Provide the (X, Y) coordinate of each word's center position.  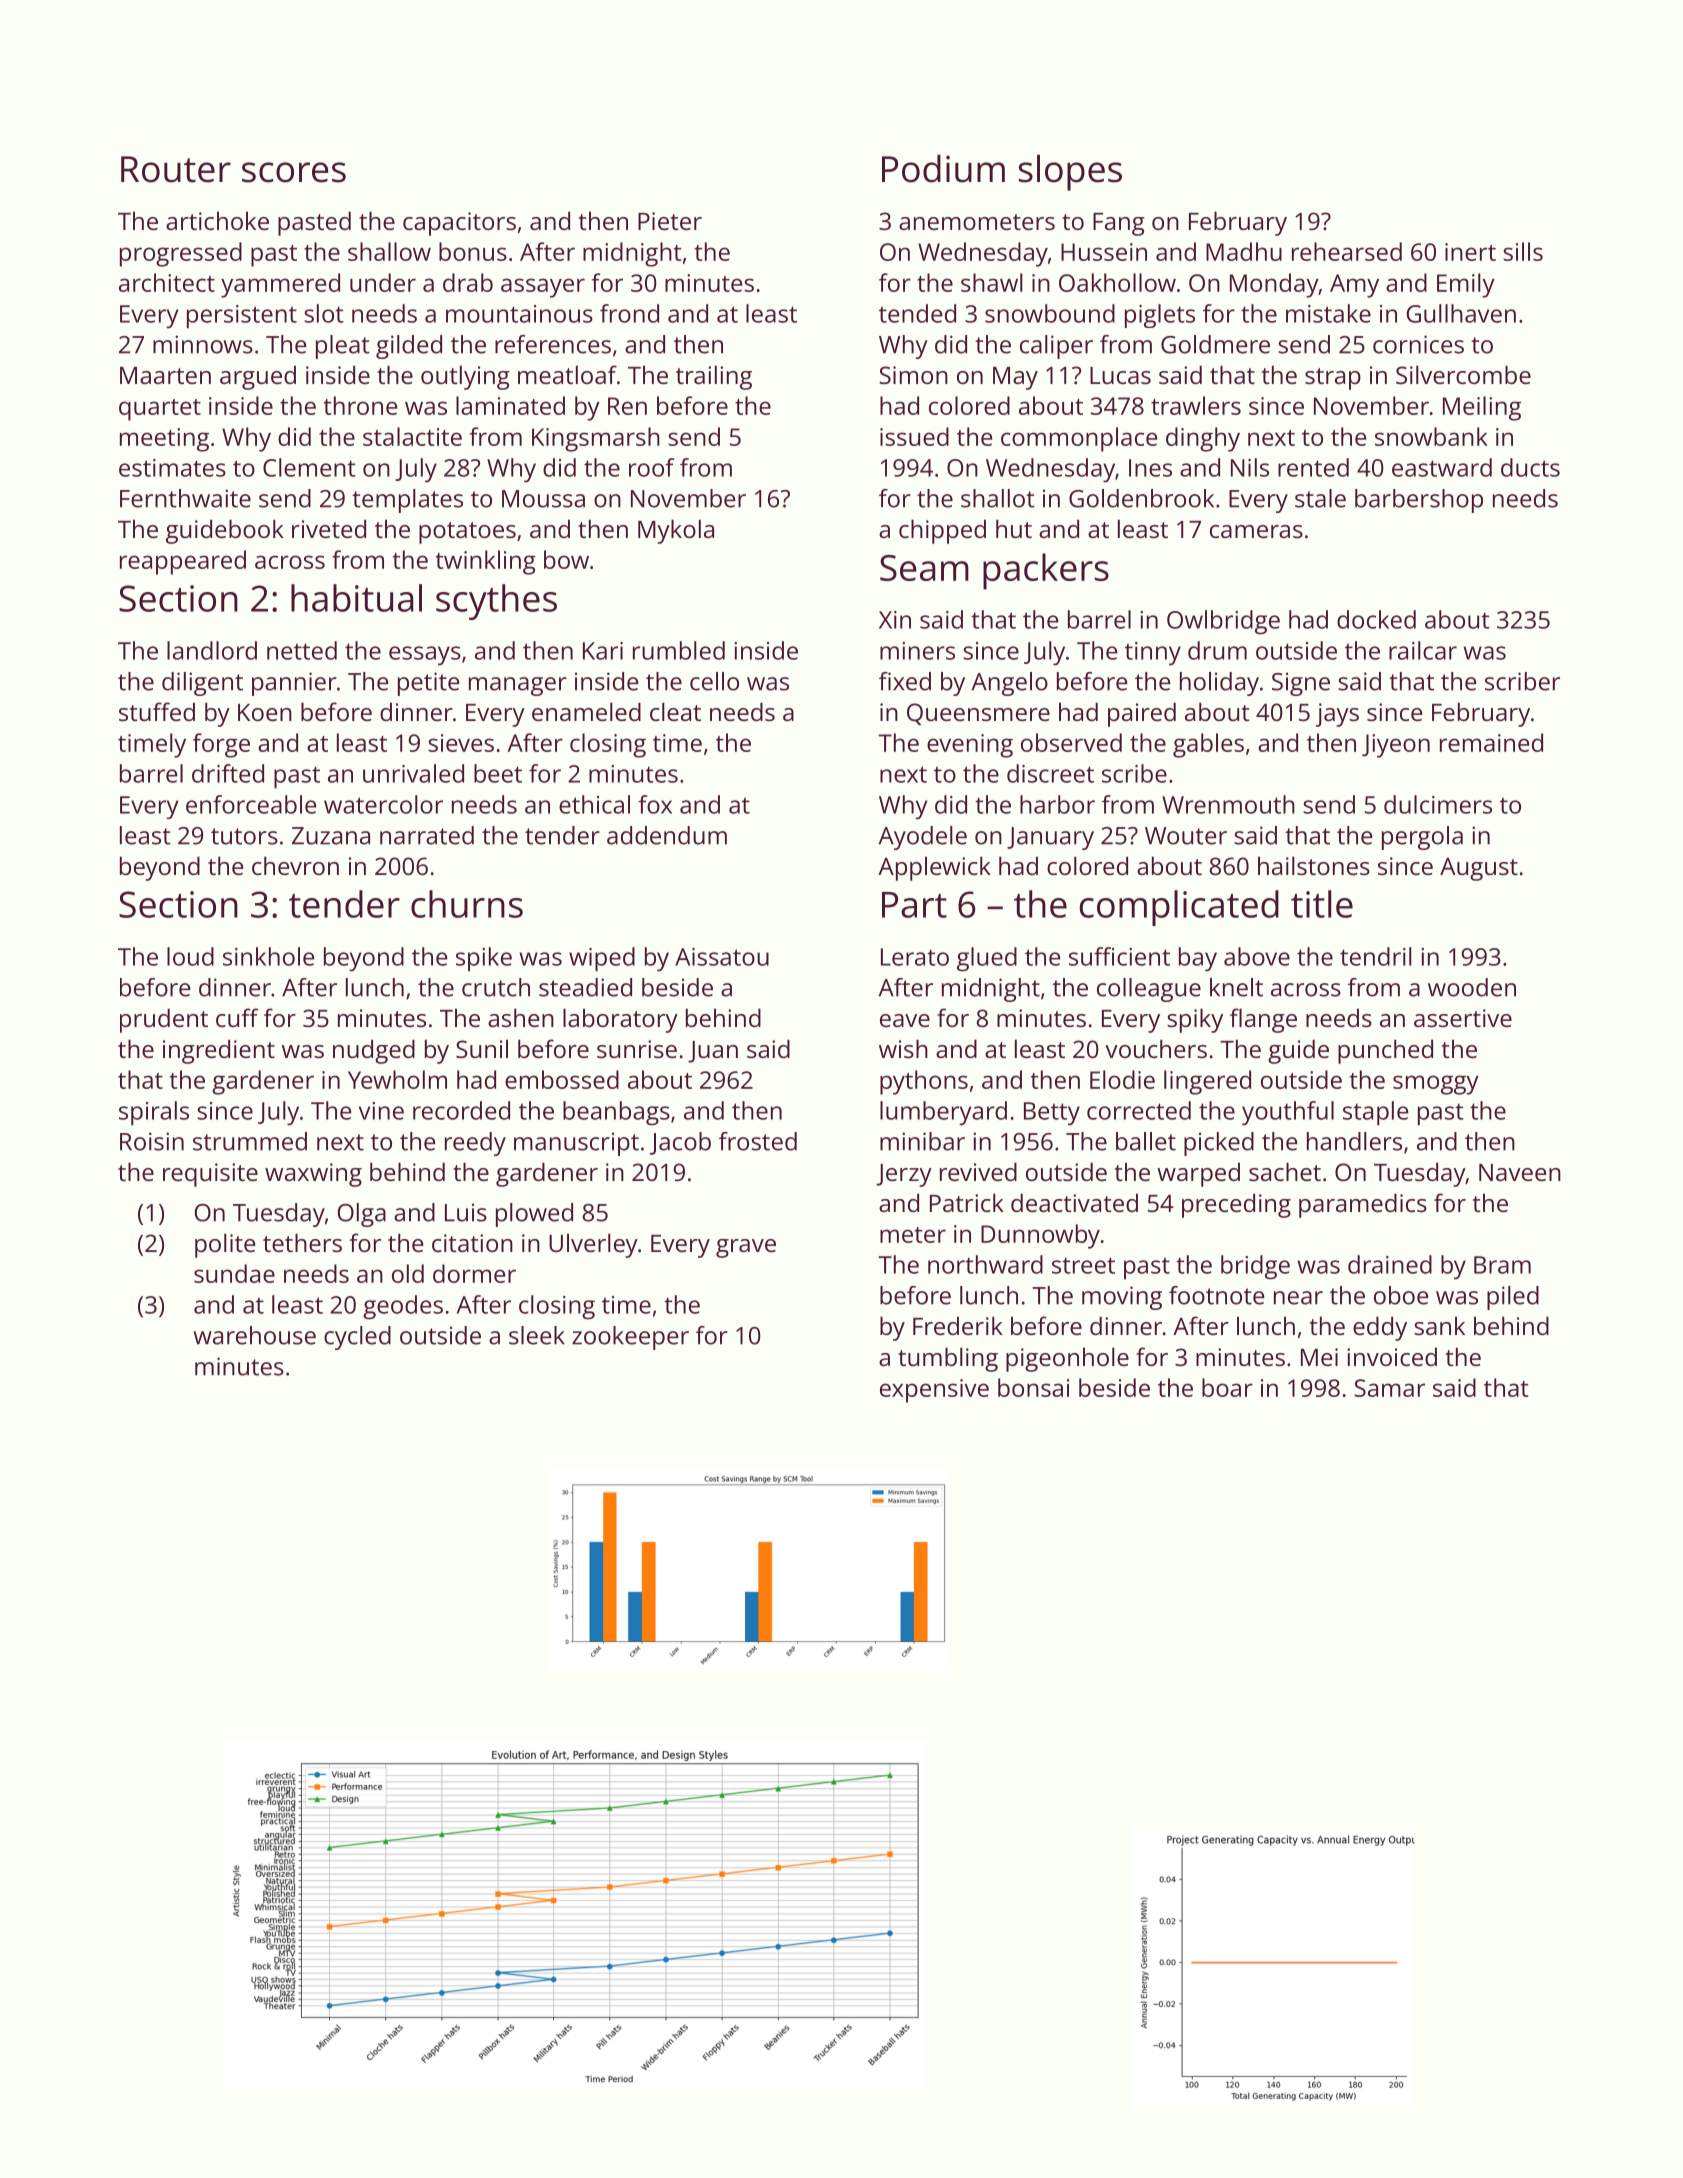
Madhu (1244, 251)
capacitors (459, 224)
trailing (714, 377)
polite (225, 1245)
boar (1227, 1387)
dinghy (1203, 439)
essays (425, 656)
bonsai (1033, 1387)
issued (914, 436)
